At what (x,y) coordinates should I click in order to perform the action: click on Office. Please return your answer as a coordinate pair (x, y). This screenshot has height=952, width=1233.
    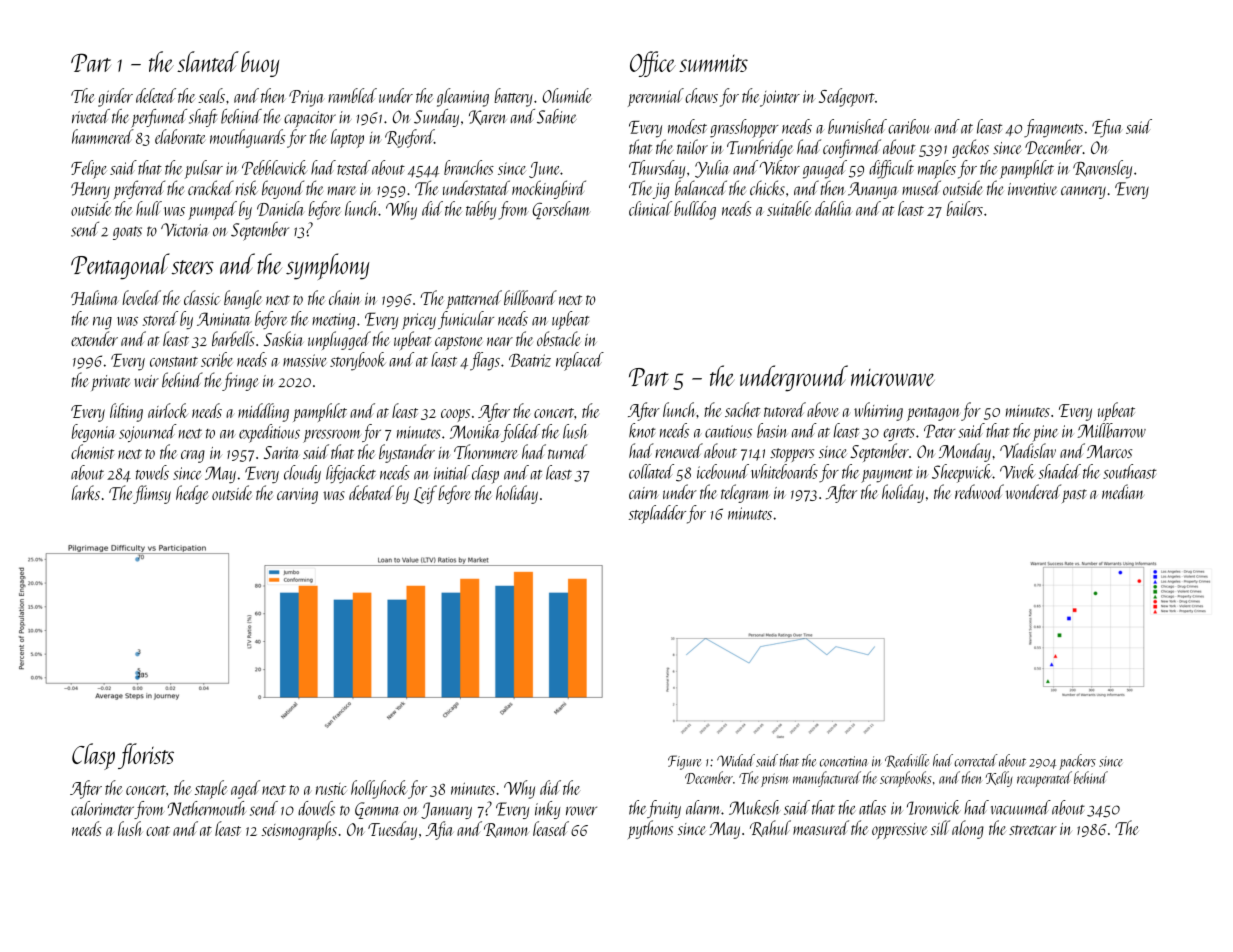
    Looking at the image, I should click on (653, 64).
